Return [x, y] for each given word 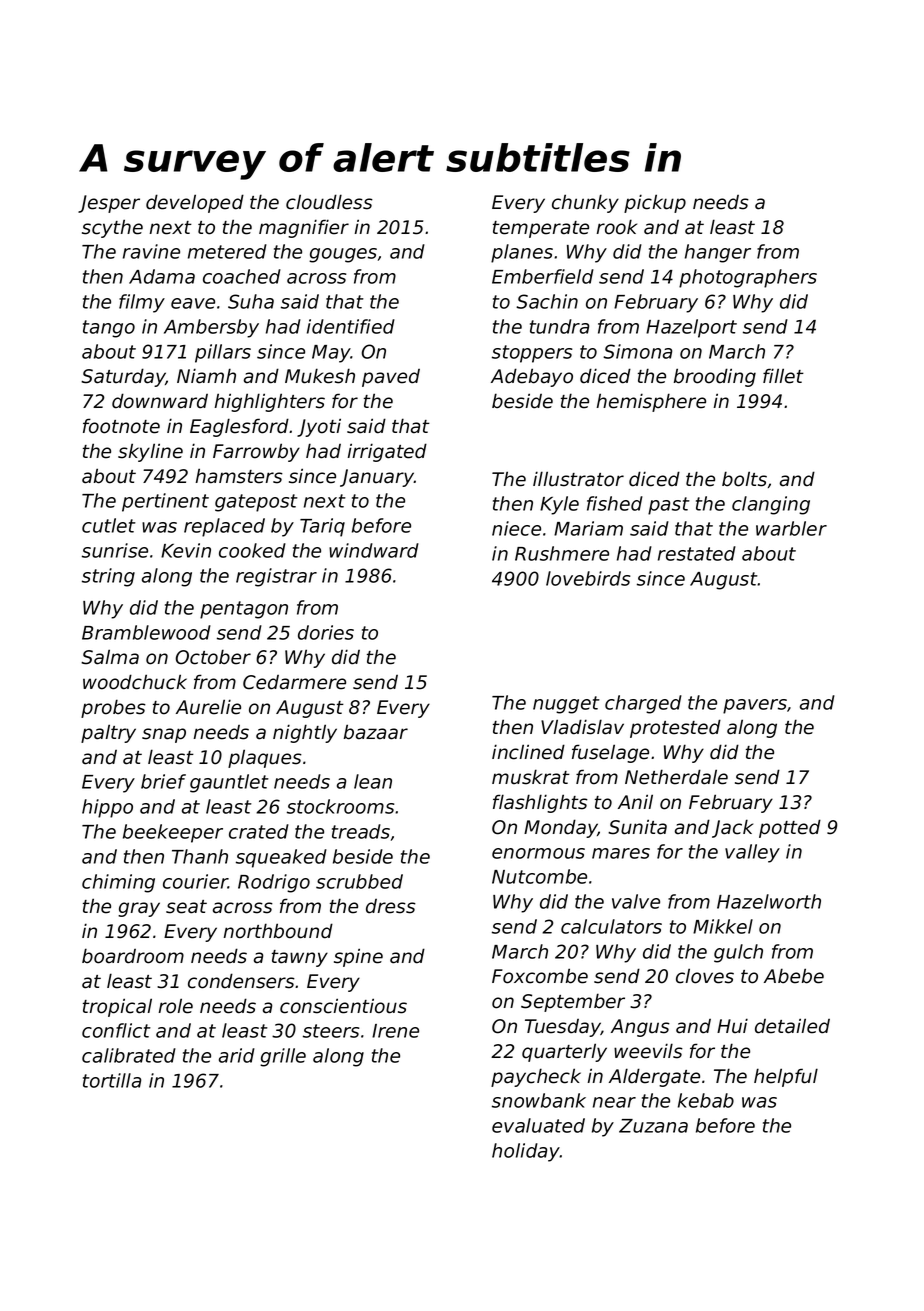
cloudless [329, 202]
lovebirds [588, 578]
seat [186, 907]
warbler [791, 528]
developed [195, 203]
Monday [561, 828]
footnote [121, 426]
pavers [755, 706]
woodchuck [135, 682]
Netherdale [676, 777]
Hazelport [691, 328]
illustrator [578, 479]
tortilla [112, 1080]
